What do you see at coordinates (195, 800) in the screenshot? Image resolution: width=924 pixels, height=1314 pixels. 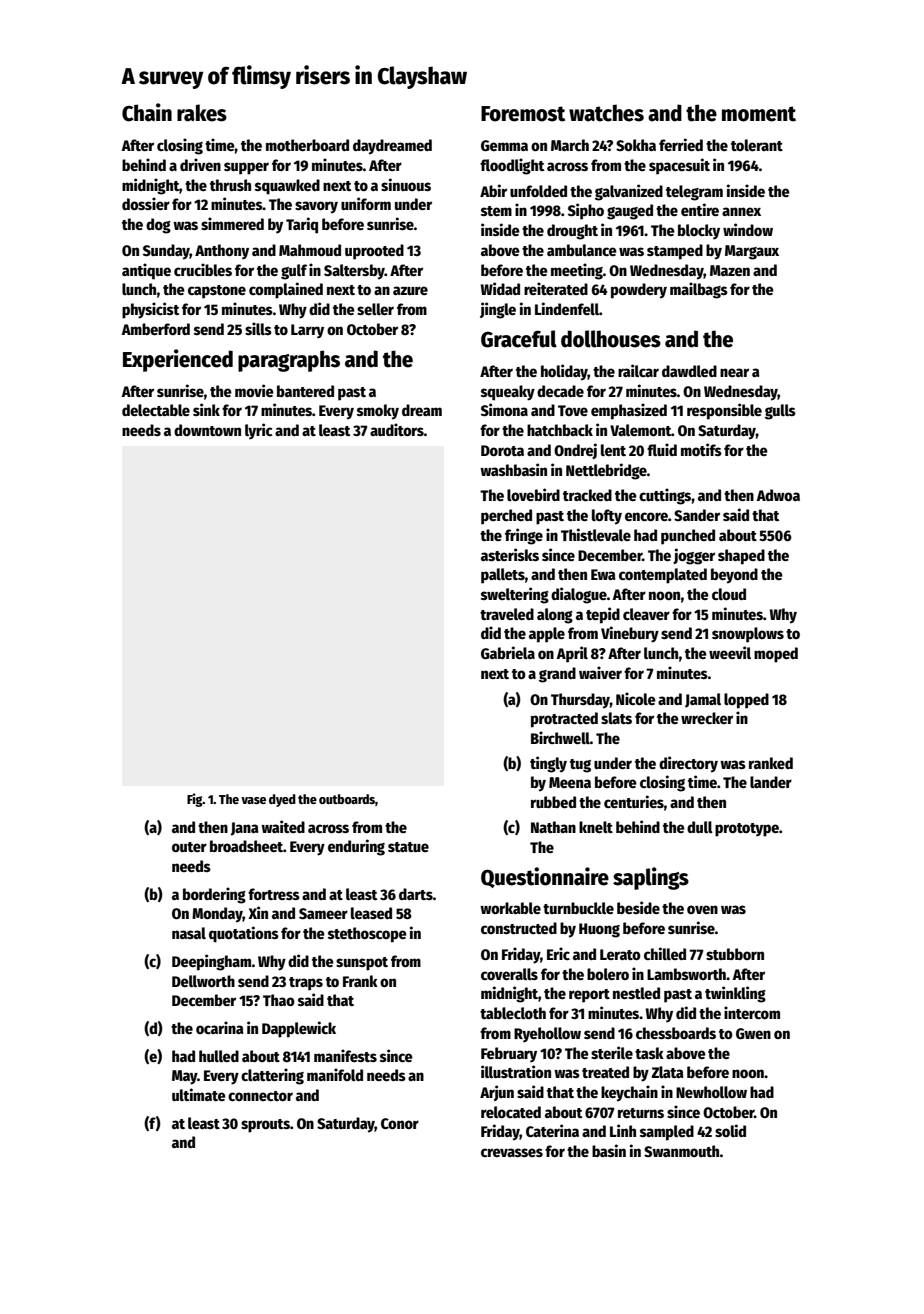 I see `Fig` at bounding box center [195, 800].
